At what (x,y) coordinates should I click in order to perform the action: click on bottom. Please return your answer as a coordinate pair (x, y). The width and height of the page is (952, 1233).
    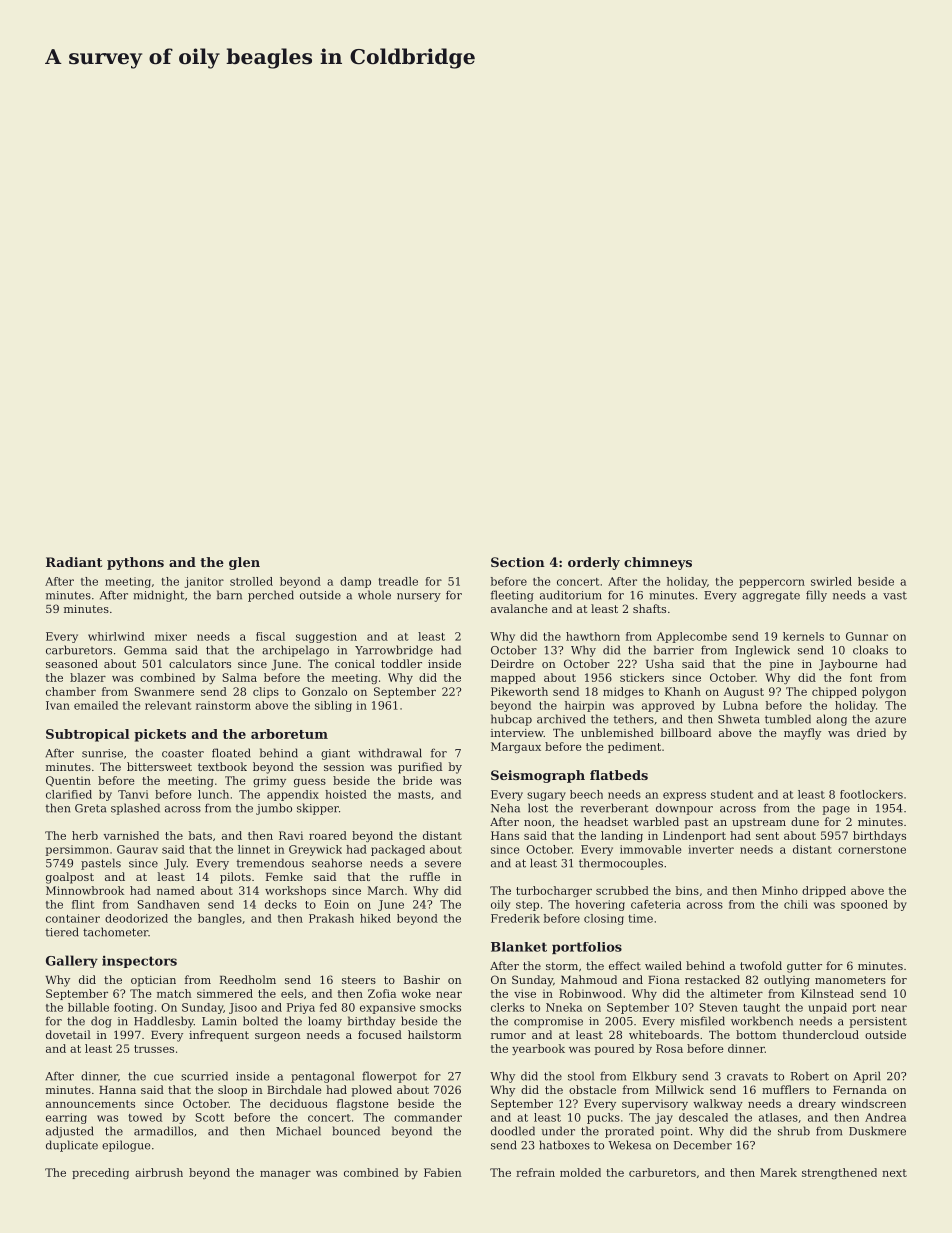
    Looking at the image, I should click on (756, 1034).
